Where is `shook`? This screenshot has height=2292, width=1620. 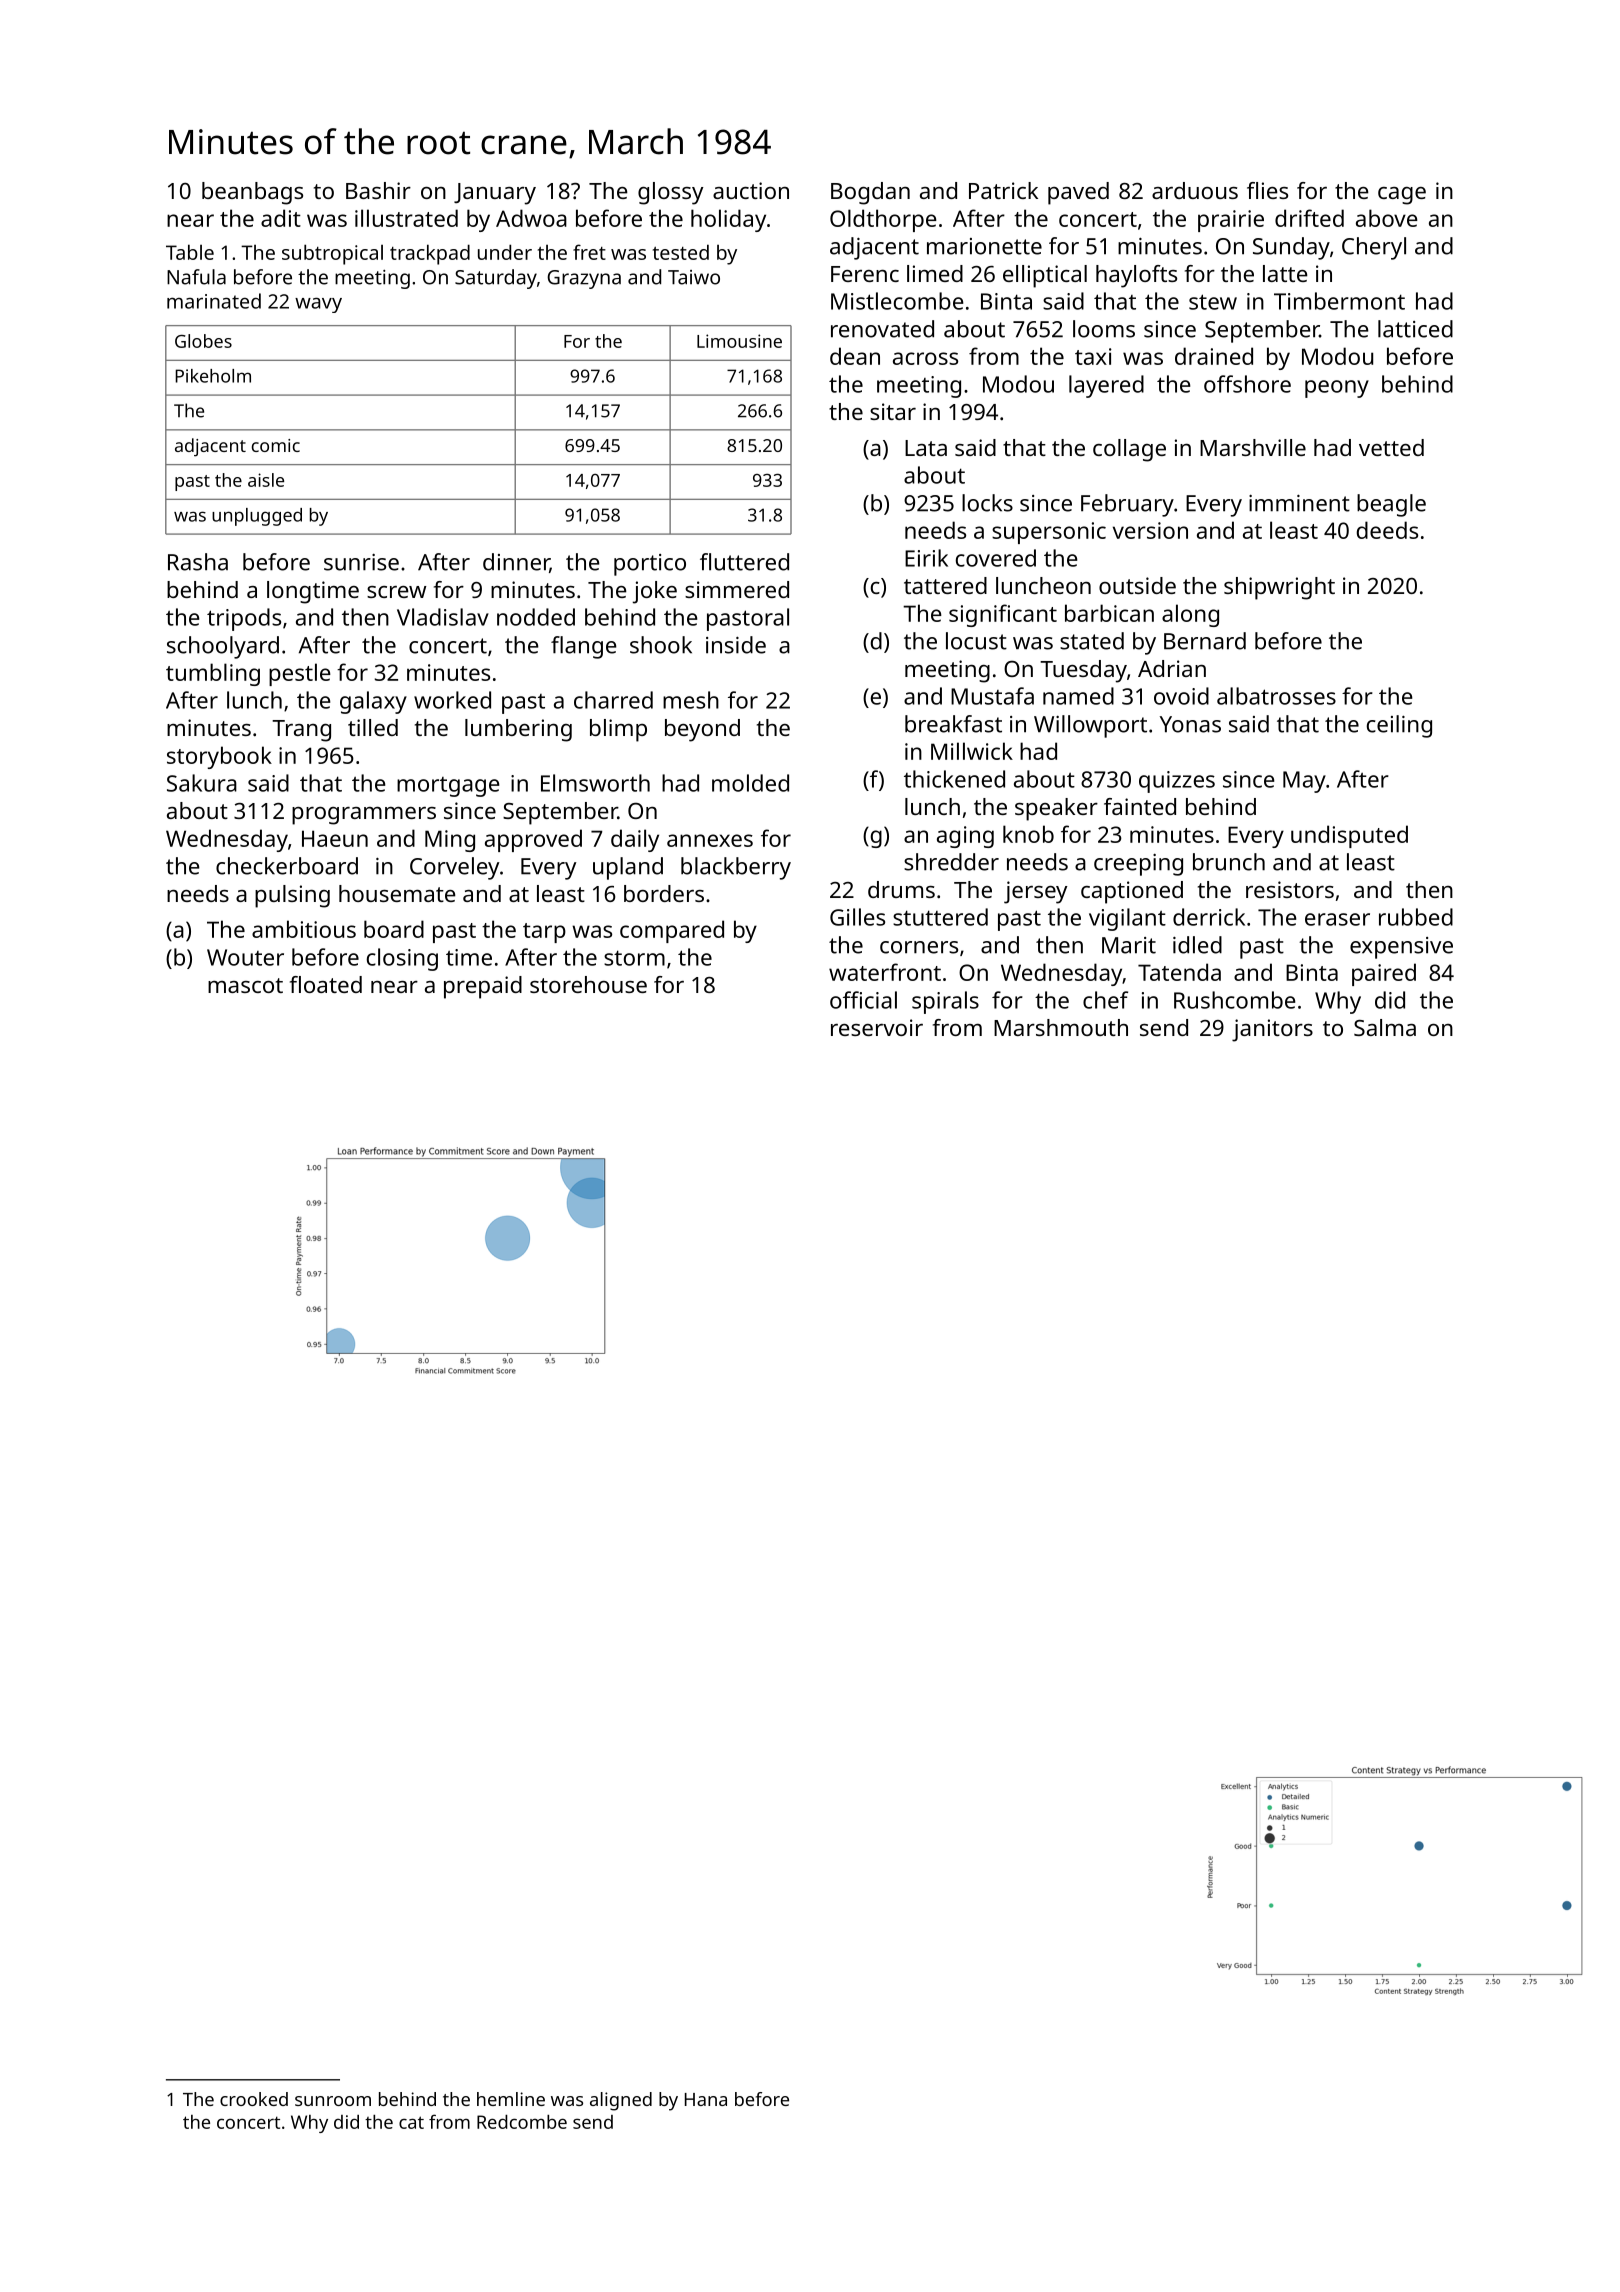
shook is located at coordinates (661, 645).
